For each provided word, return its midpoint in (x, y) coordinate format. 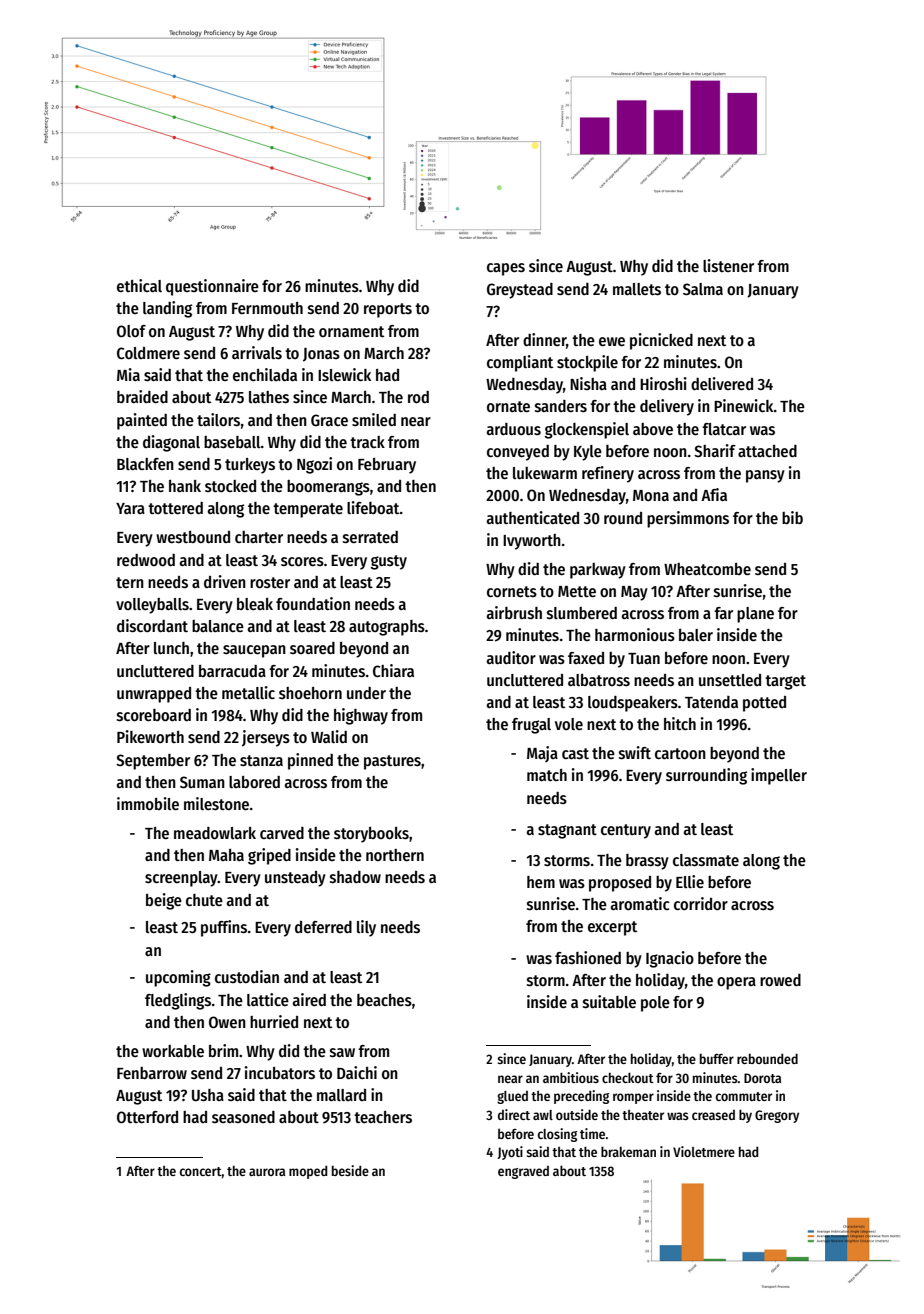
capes (506, 269)
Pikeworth (150, 736)
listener (728, 266)
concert (201, 1171)
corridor (701, 903)
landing (167, 309)
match (547, 775)
